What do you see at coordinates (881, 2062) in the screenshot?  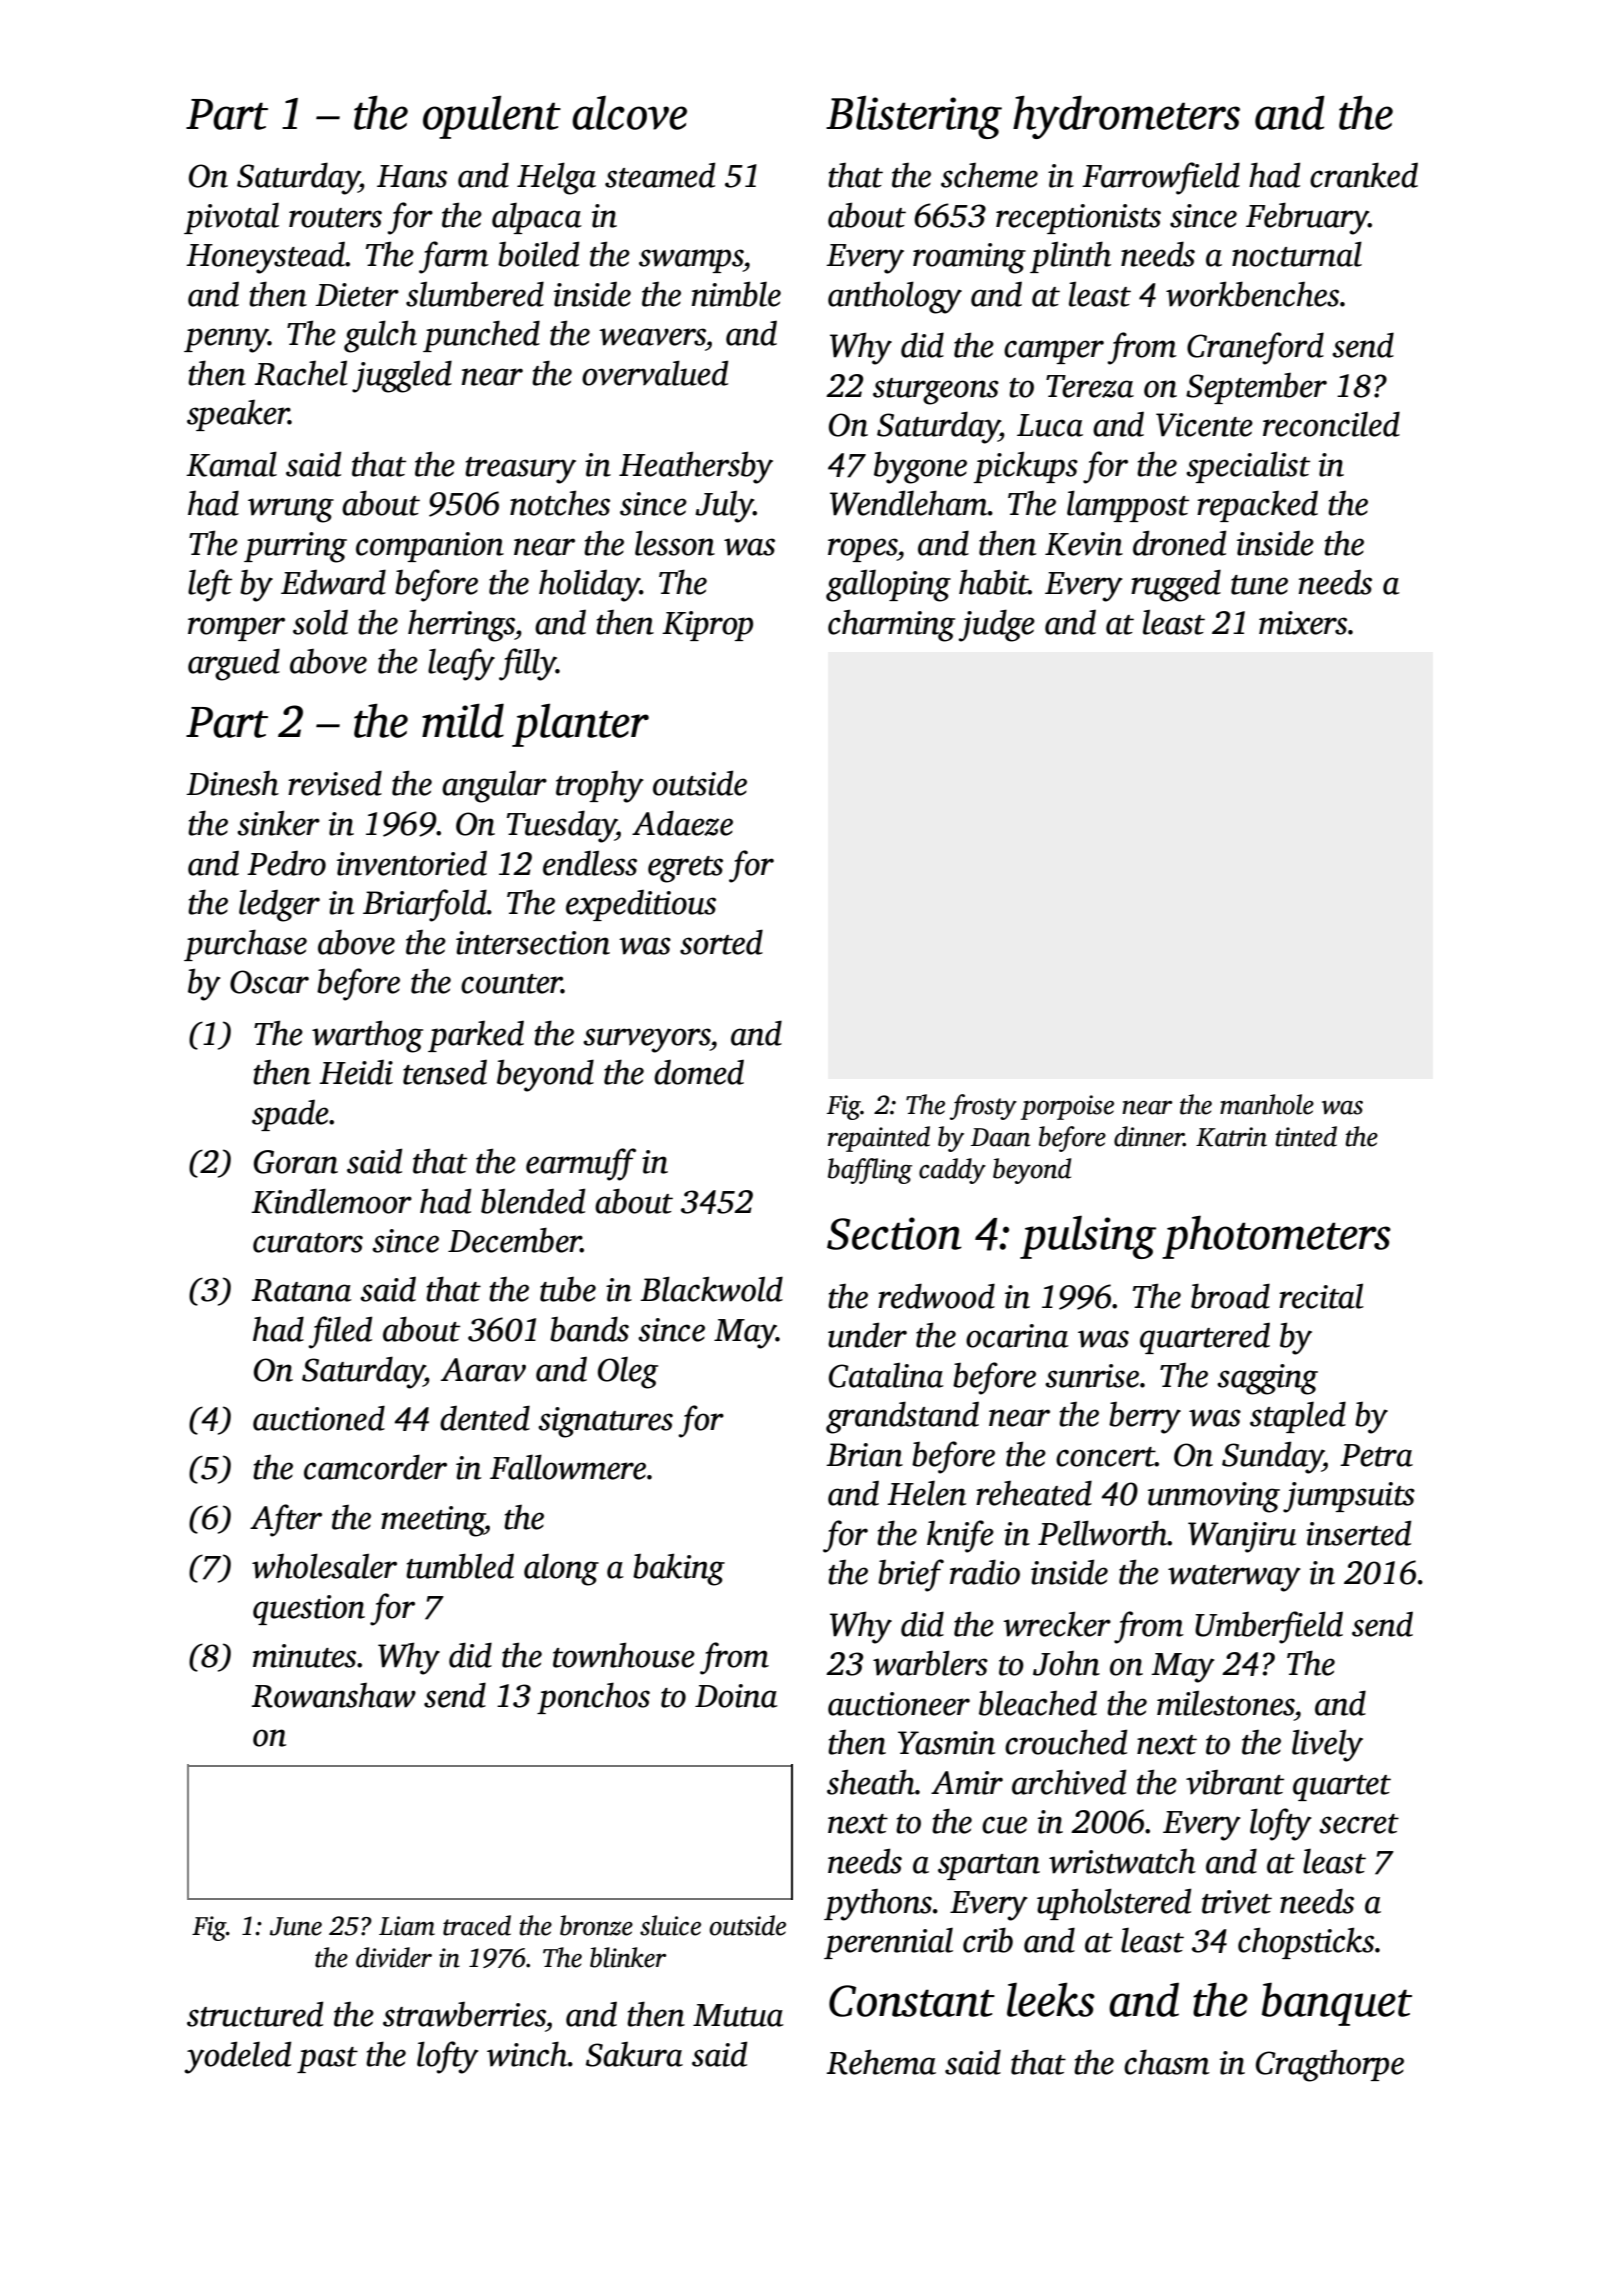 I see `Rehema` at bounding box center [881, 2062].
